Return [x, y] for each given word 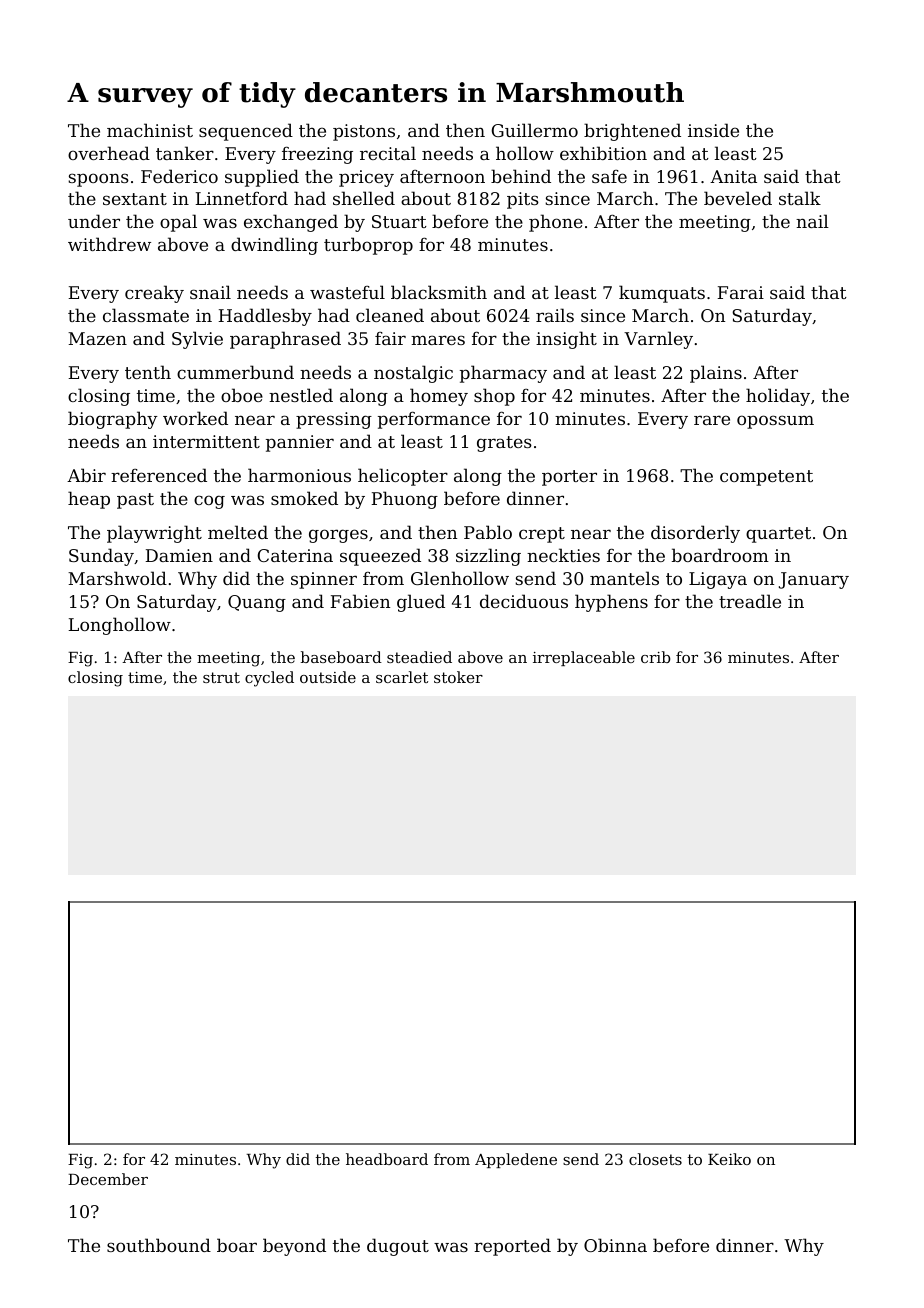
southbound [159, 1245]
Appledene [516, 1160]
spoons [98, 180]
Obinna [615, 1245]
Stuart [399, 221]
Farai [740, 292]
